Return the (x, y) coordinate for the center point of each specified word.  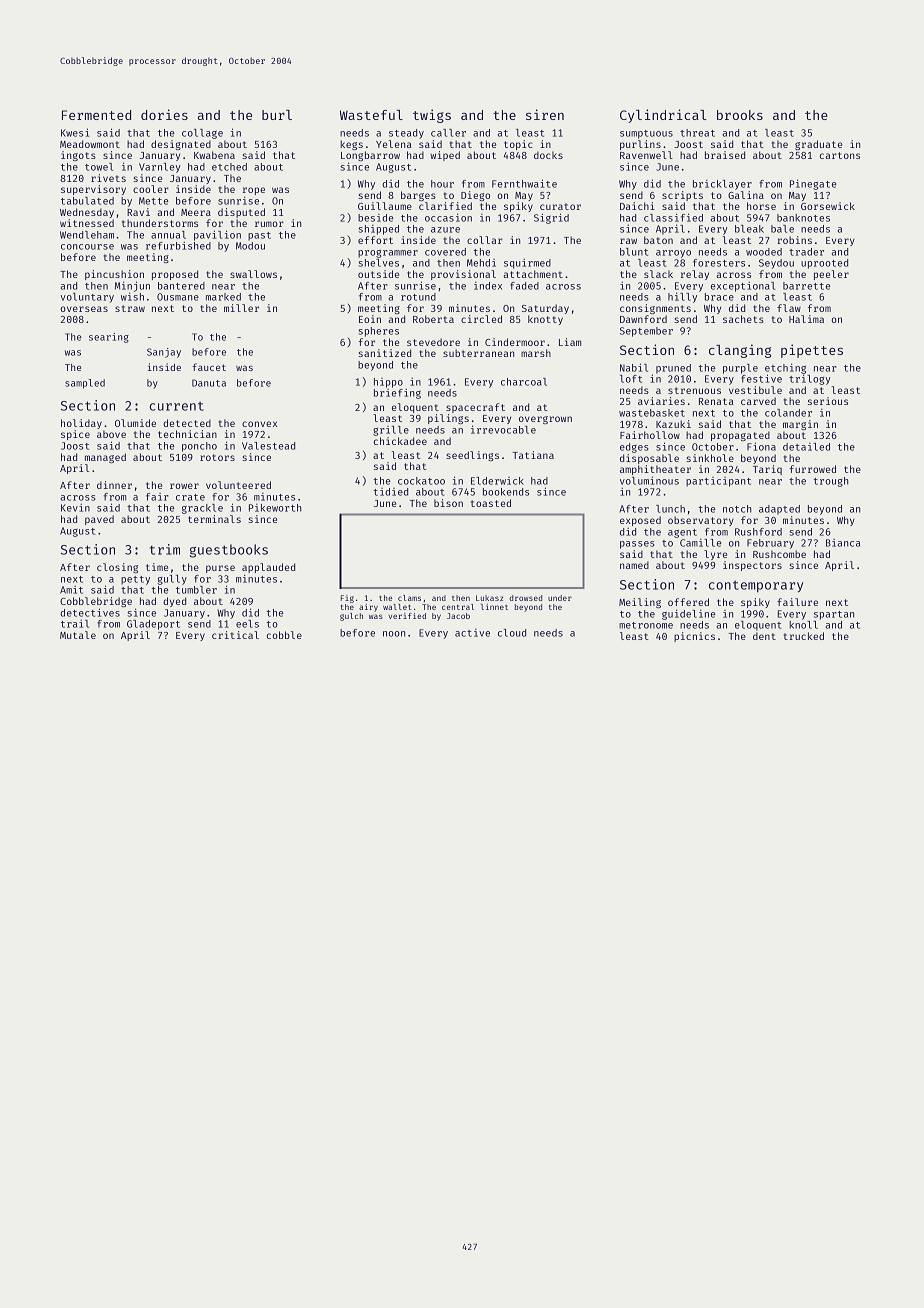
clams (409, 598)
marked (223, 297)
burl (277, 115)
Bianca (843, 543)
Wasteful (371, 115)
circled (481, 319)
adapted (779, 510)
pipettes (812, 351)
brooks (740, 115)
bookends (506, 492)
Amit (71, 590)
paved (99, 520)
